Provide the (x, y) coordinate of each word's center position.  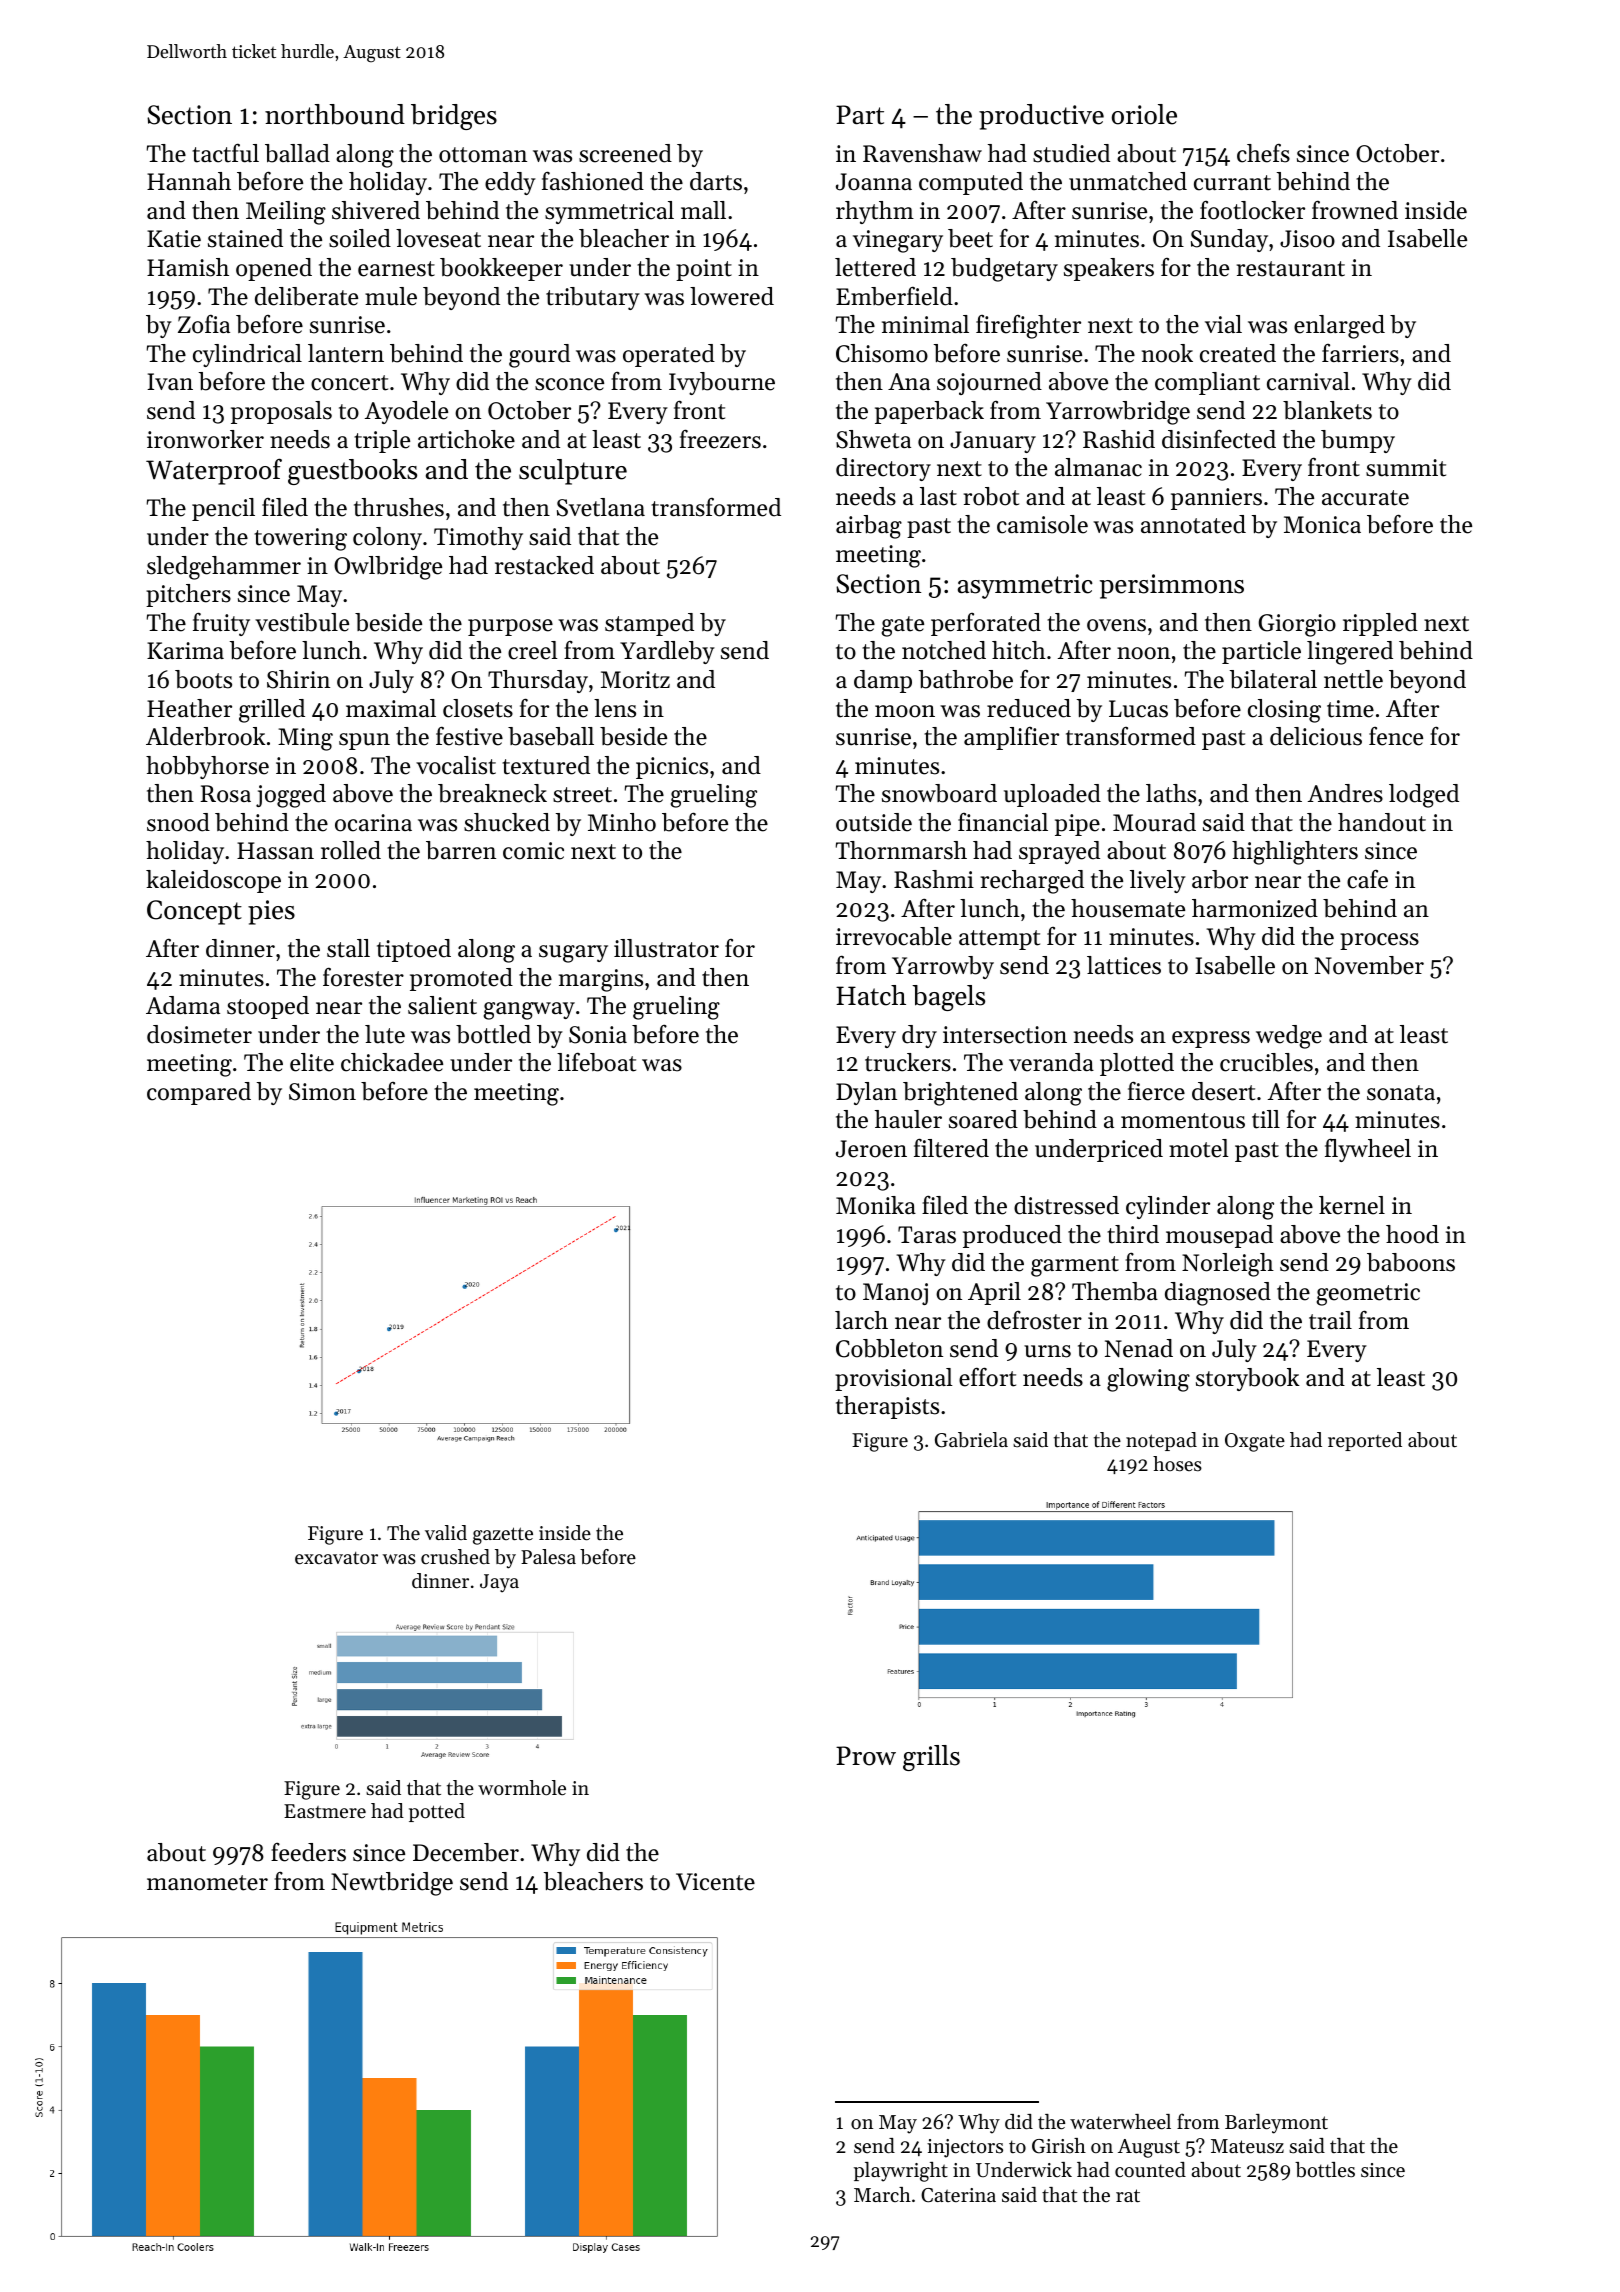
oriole (1144, 114)
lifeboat (596, 1062)
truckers (908, 1062)
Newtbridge (392, 1884)
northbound (335, 114)
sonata (1401, 1093)
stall (348, 948)
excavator (336, 1558)
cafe (1367, 879)
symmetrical (609, 212)
